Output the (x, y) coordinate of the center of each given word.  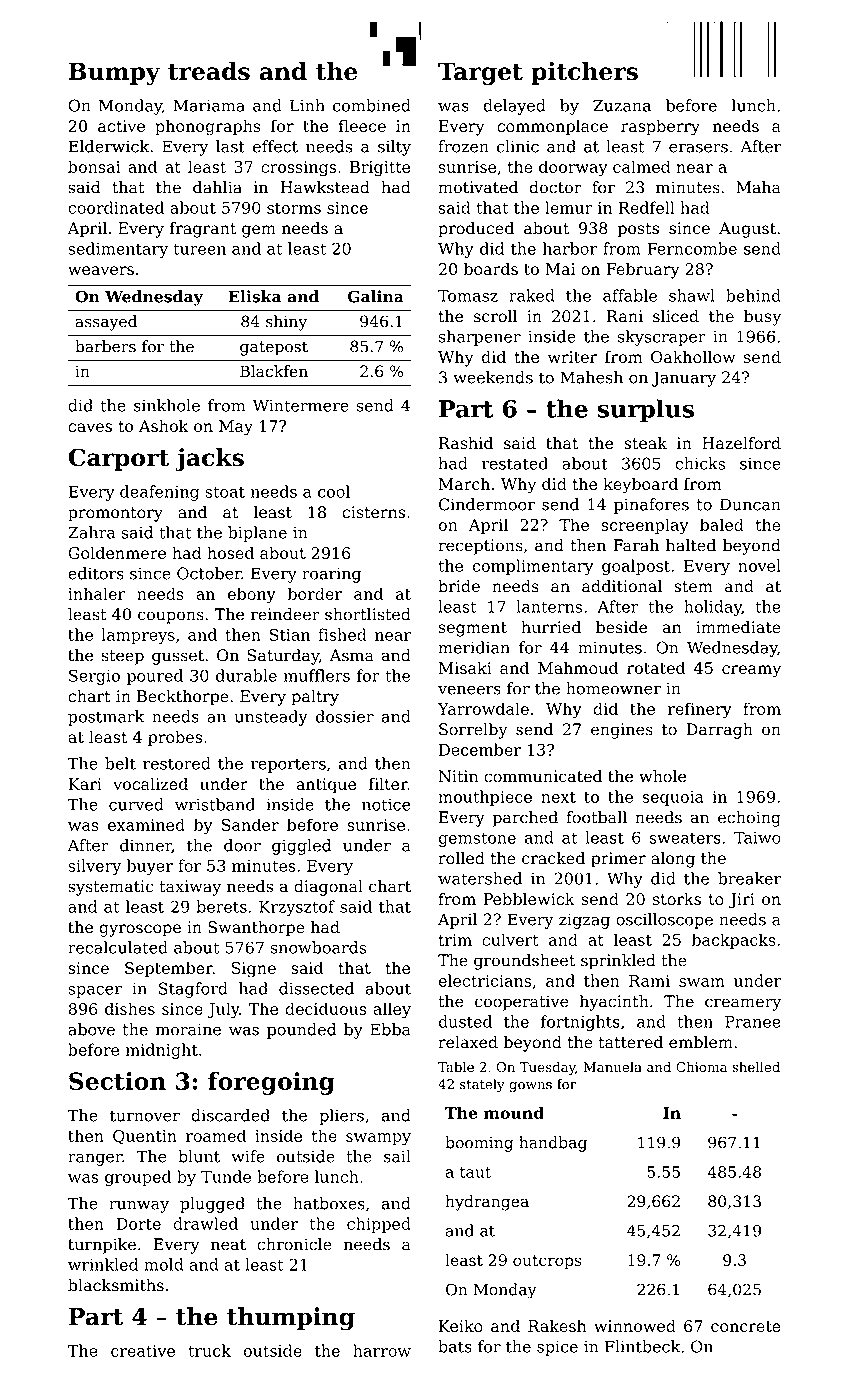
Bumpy (114, 73)
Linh (307, 105)
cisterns (373, 512)
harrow (382, 1350)
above (91, 1029)
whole (662, 776)
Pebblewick (529, 898)
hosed (230, 552)
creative (143, 1351)
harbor (570, 248)
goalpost (636, 567)
